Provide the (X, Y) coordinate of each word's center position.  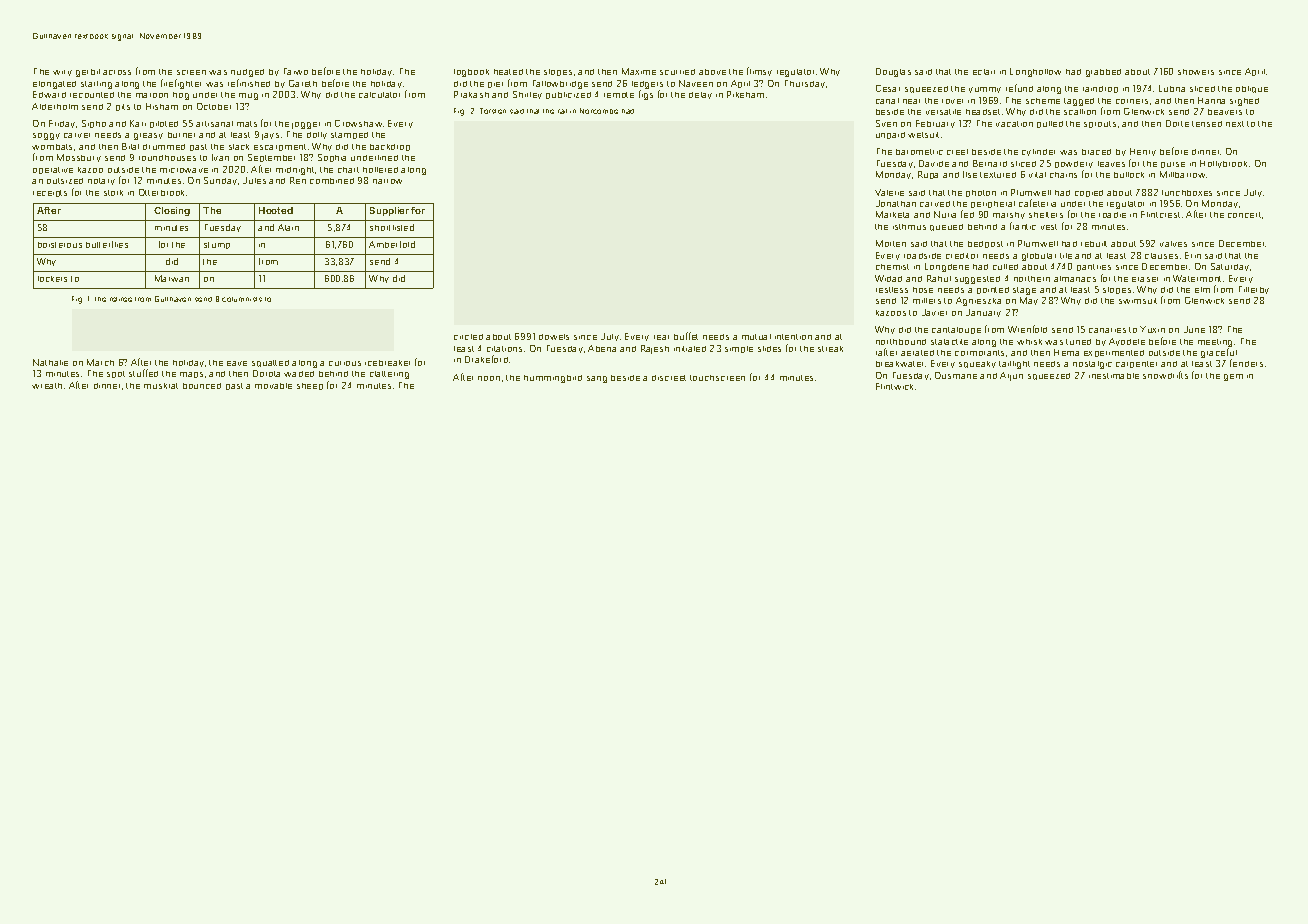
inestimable (1114, 376)
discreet (669, 378)
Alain (288, 227)
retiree (121, 299)
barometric (919, 152)
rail (562, 111)
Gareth (303, 83)
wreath (47, 386)
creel (957, 152)
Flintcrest (1160, 214)
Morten (891, 243)
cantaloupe (956, 330)
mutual (756, 337)
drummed (164, 147)
